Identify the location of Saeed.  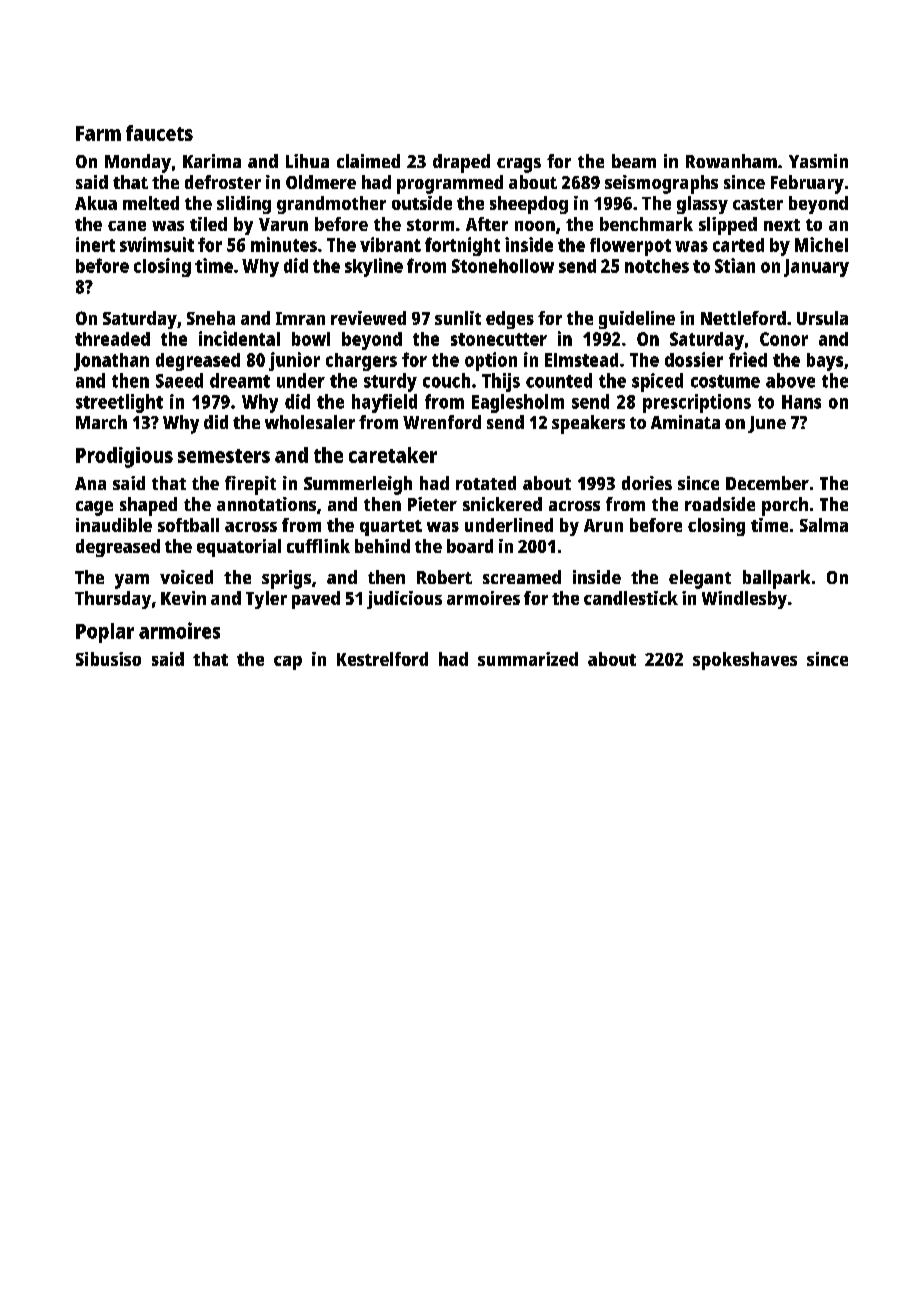
(179, 380).
